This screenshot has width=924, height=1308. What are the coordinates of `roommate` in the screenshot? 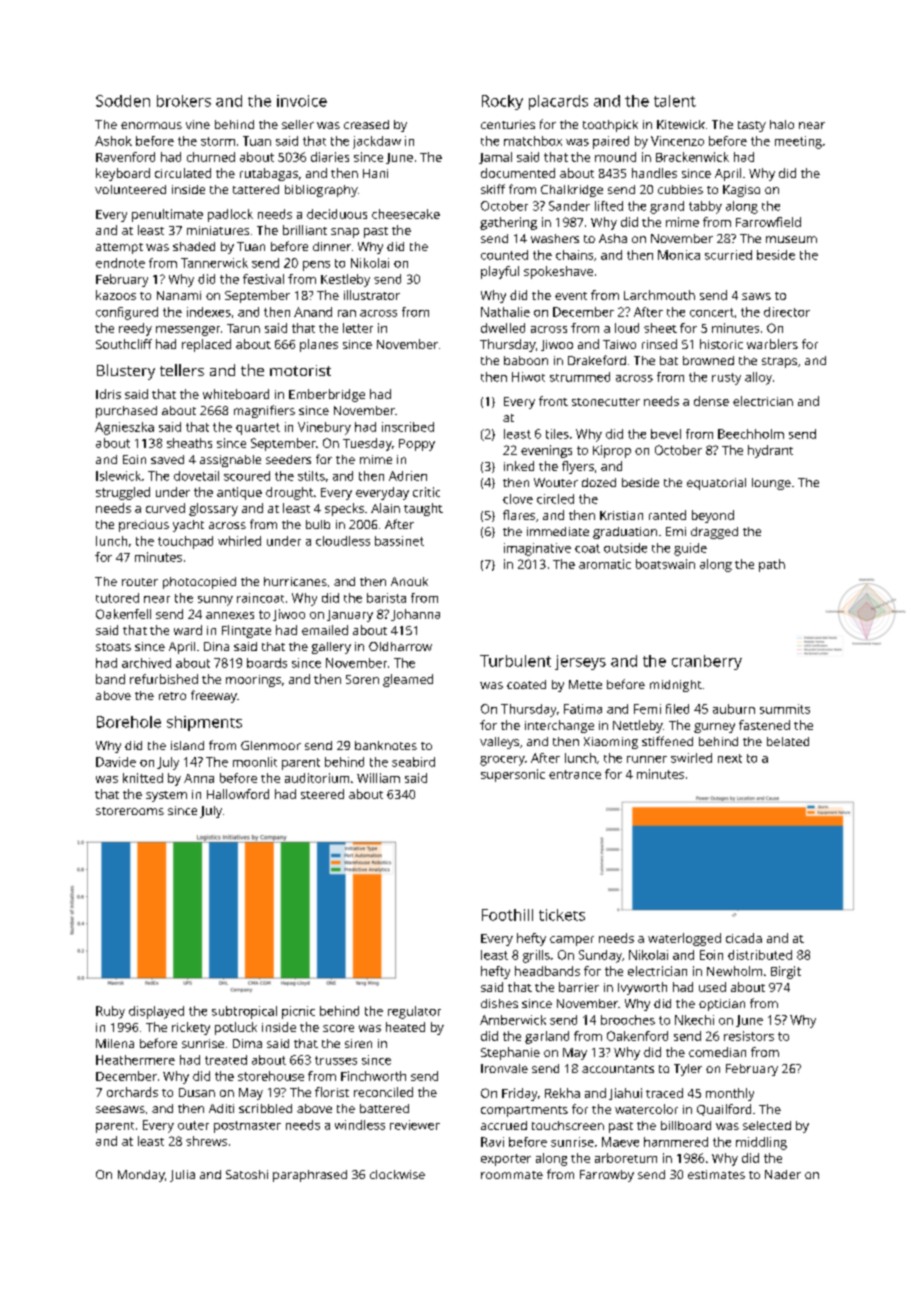 It's located at (512, 1175).
